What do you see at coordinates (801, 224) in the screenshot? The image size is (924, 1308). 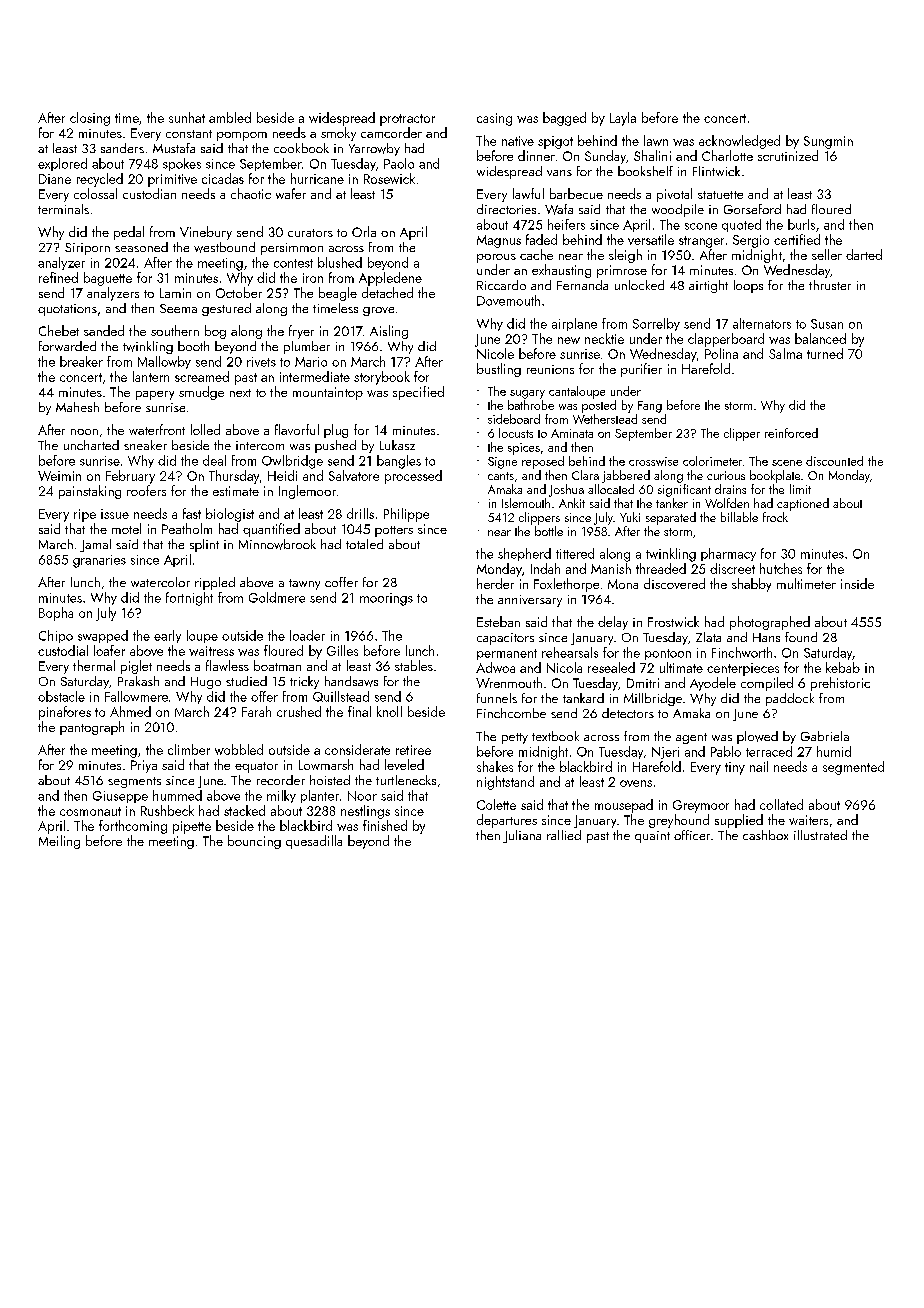 I see `burls` at bounding box center [801, 224].
